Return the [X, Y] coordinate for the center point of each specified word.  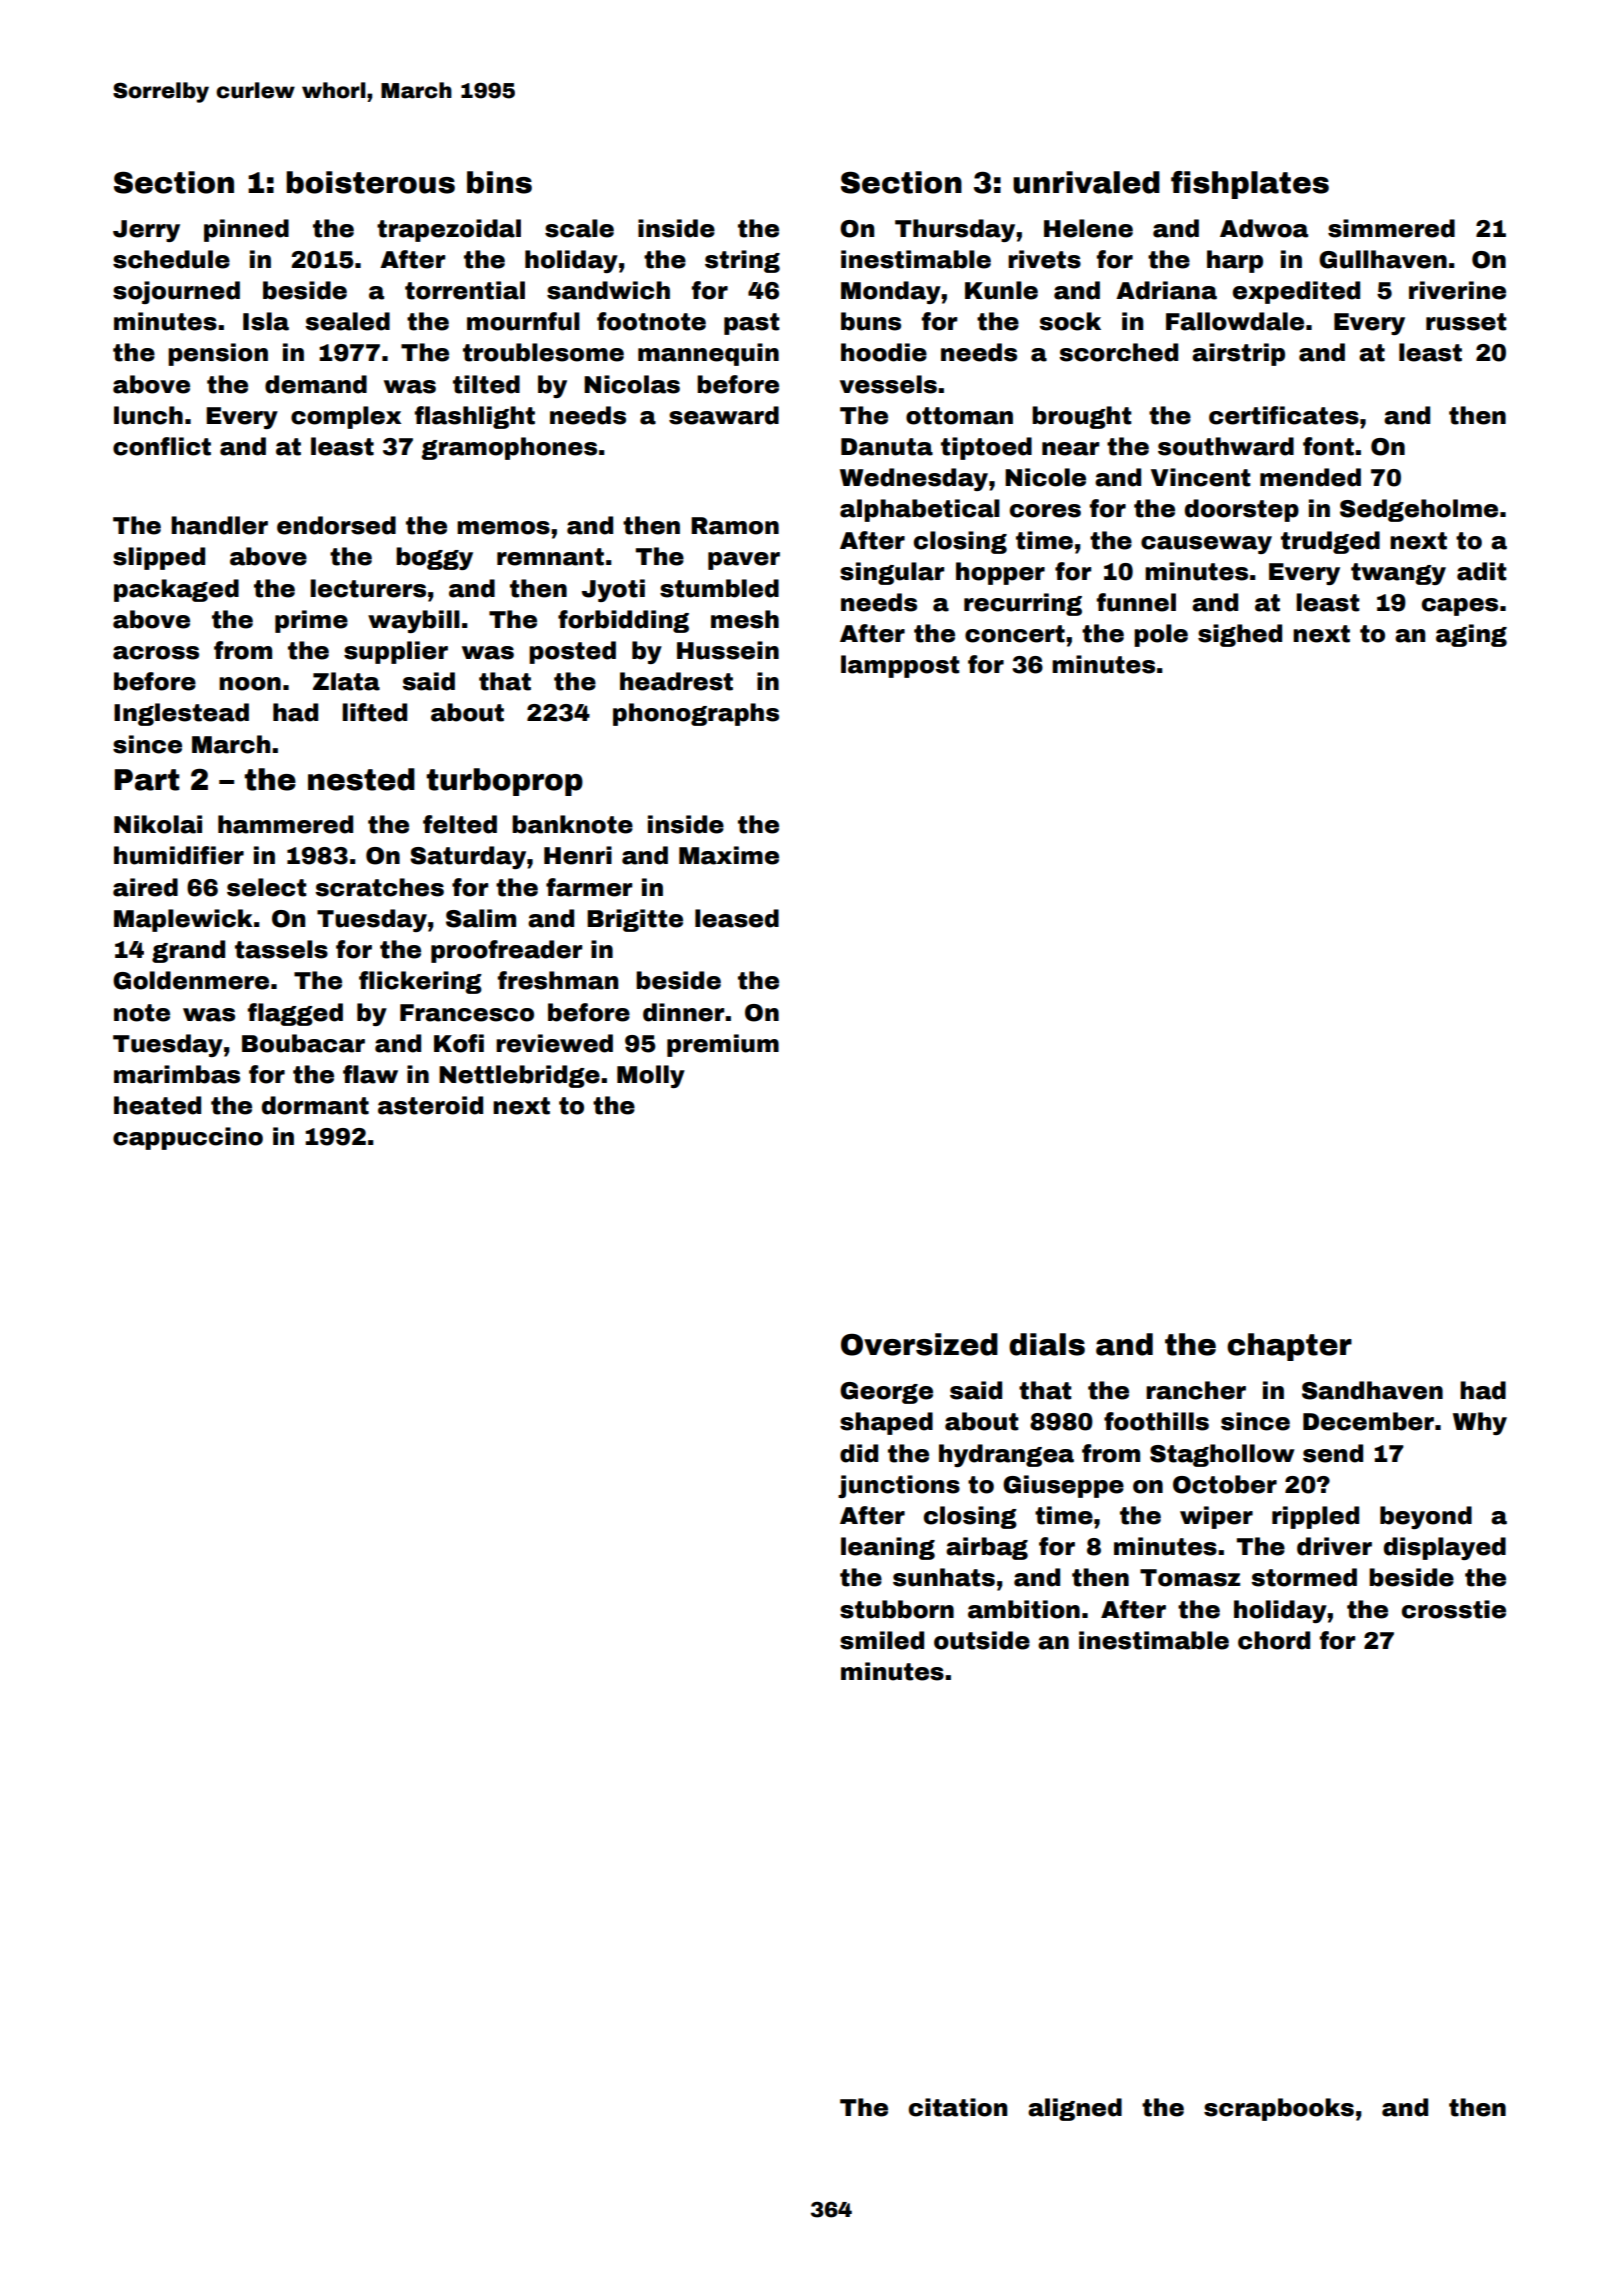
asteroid [430, 1105]
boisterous [370, 182]
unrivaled [1086, 182]
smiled [882, 1640]
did [859, 1453]
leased [737, 918]
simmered [1391, 228]
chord [1274, 1640]
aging [1471, 635]
